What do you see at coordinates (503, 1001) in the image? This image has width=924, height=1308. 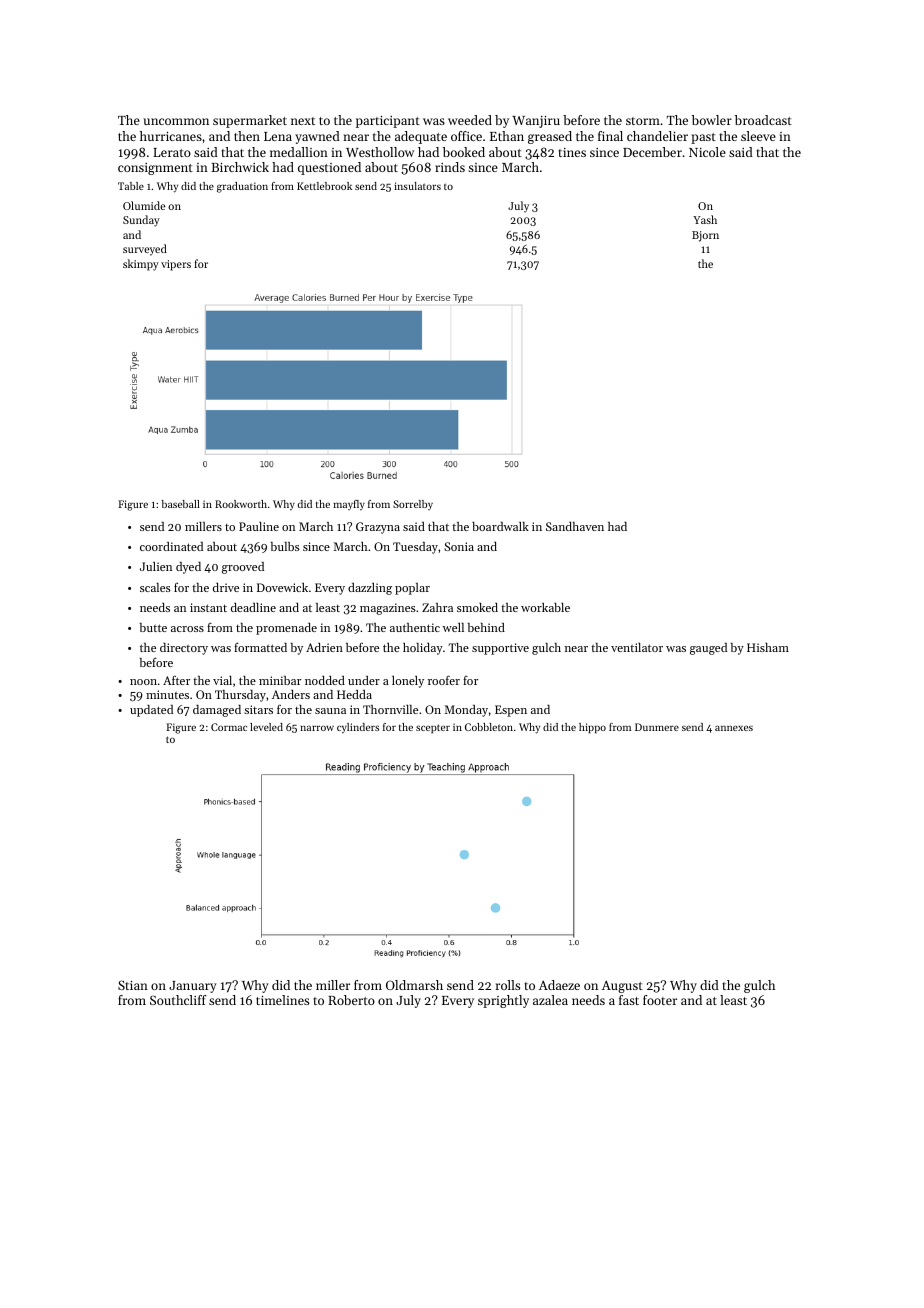 I see `sprightly` at bounding box center [503, 1001].
